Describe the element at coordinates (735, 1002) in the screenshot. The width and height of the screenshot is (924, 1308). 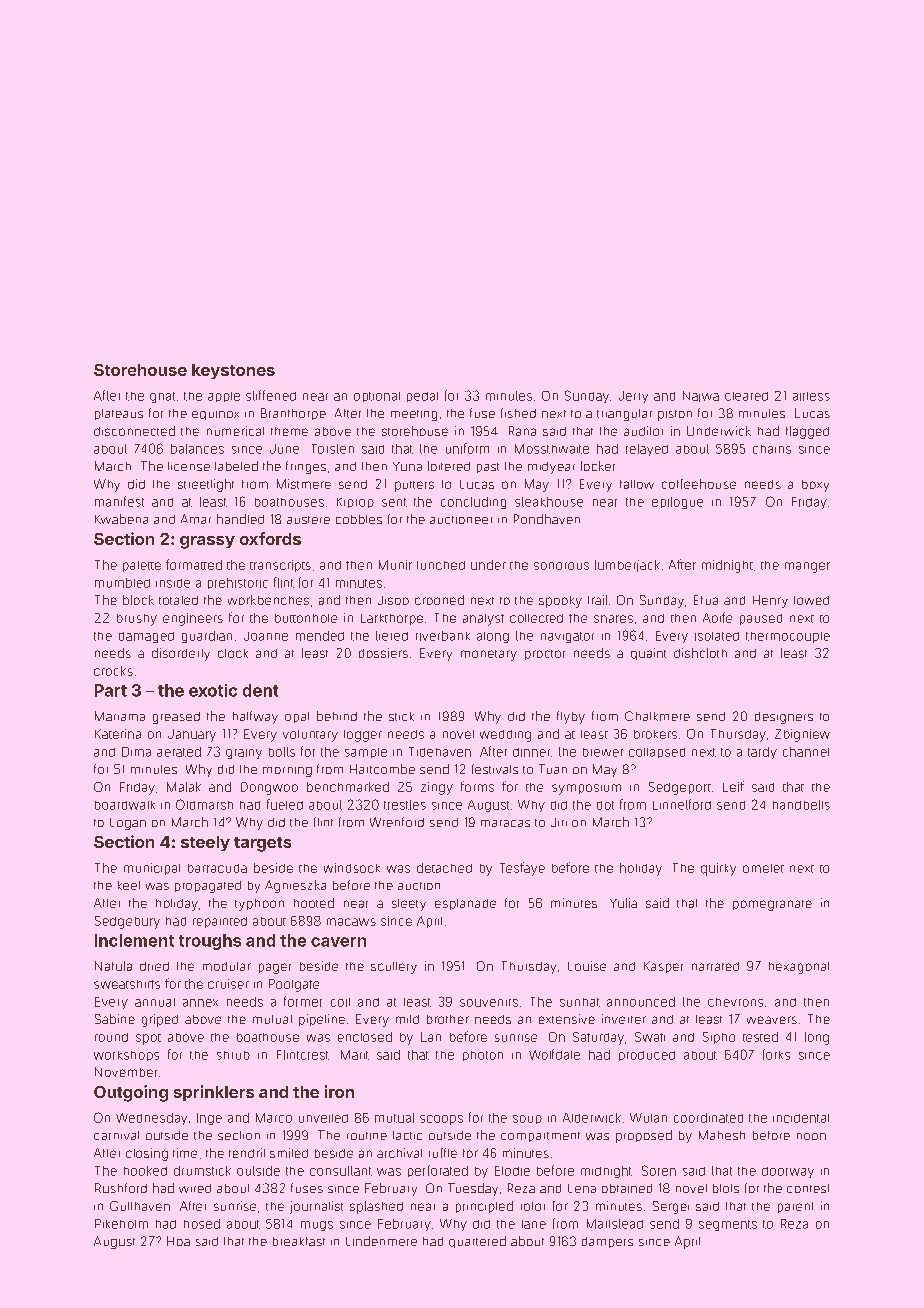
I see `chevrons` at that location.
